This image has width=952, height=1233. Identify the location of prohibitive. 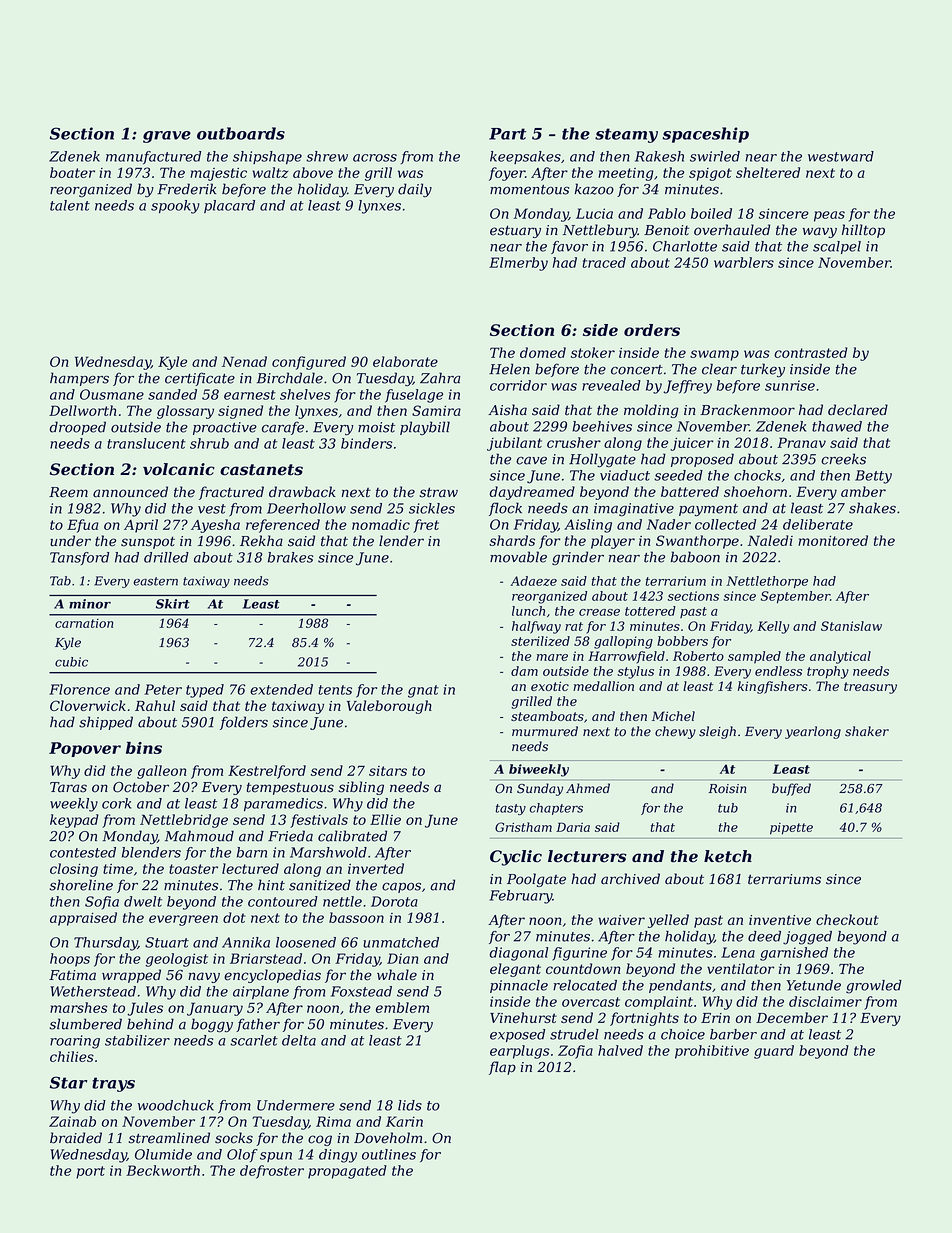
(712, 1052).
